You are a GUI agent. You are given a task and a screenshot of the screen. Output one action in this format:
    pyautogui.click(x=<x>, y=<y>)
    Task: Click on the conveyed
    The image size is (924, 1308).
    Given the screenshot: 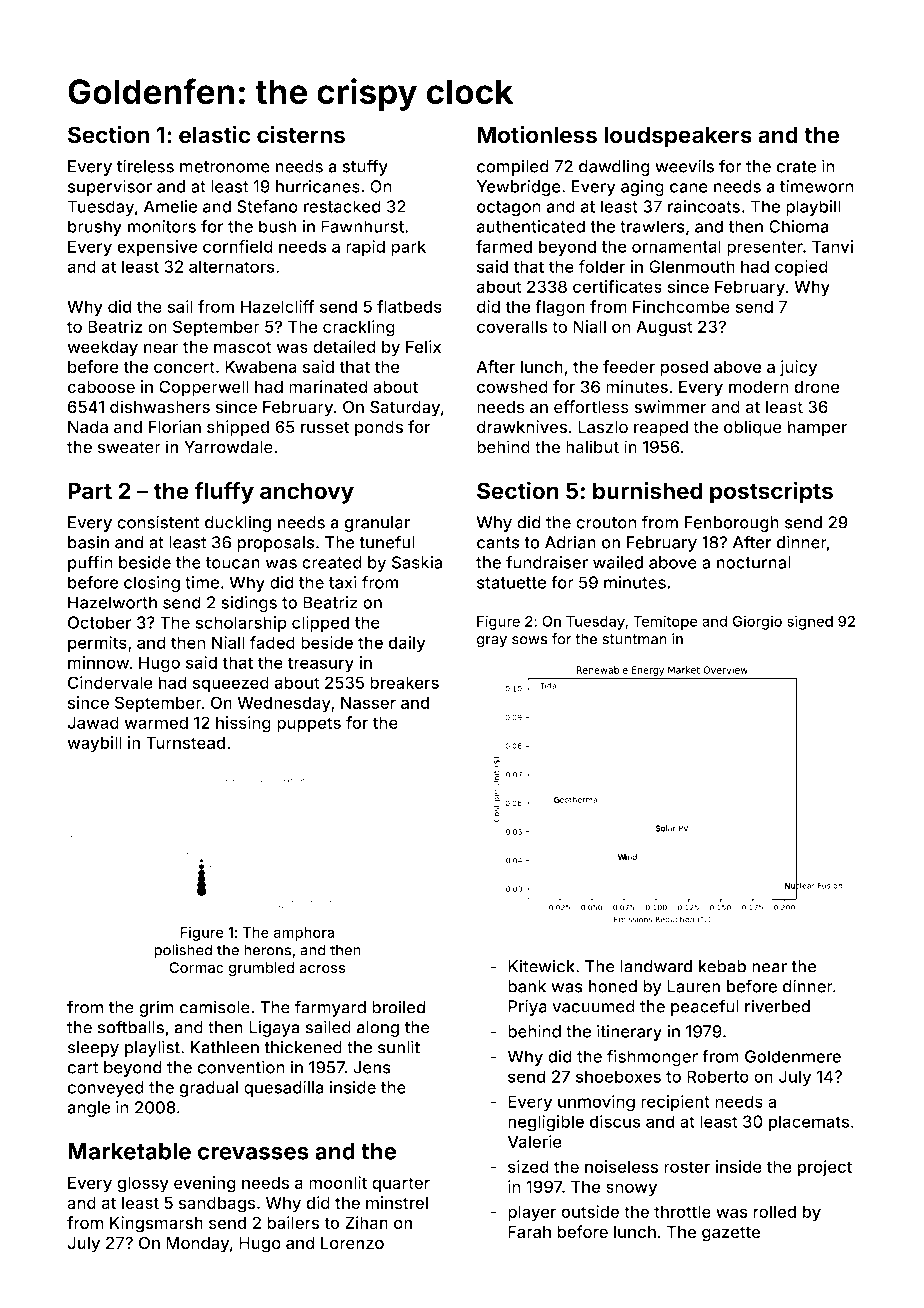 What is the action you would take?
    pyautogui.click(x=105, y=1089)
